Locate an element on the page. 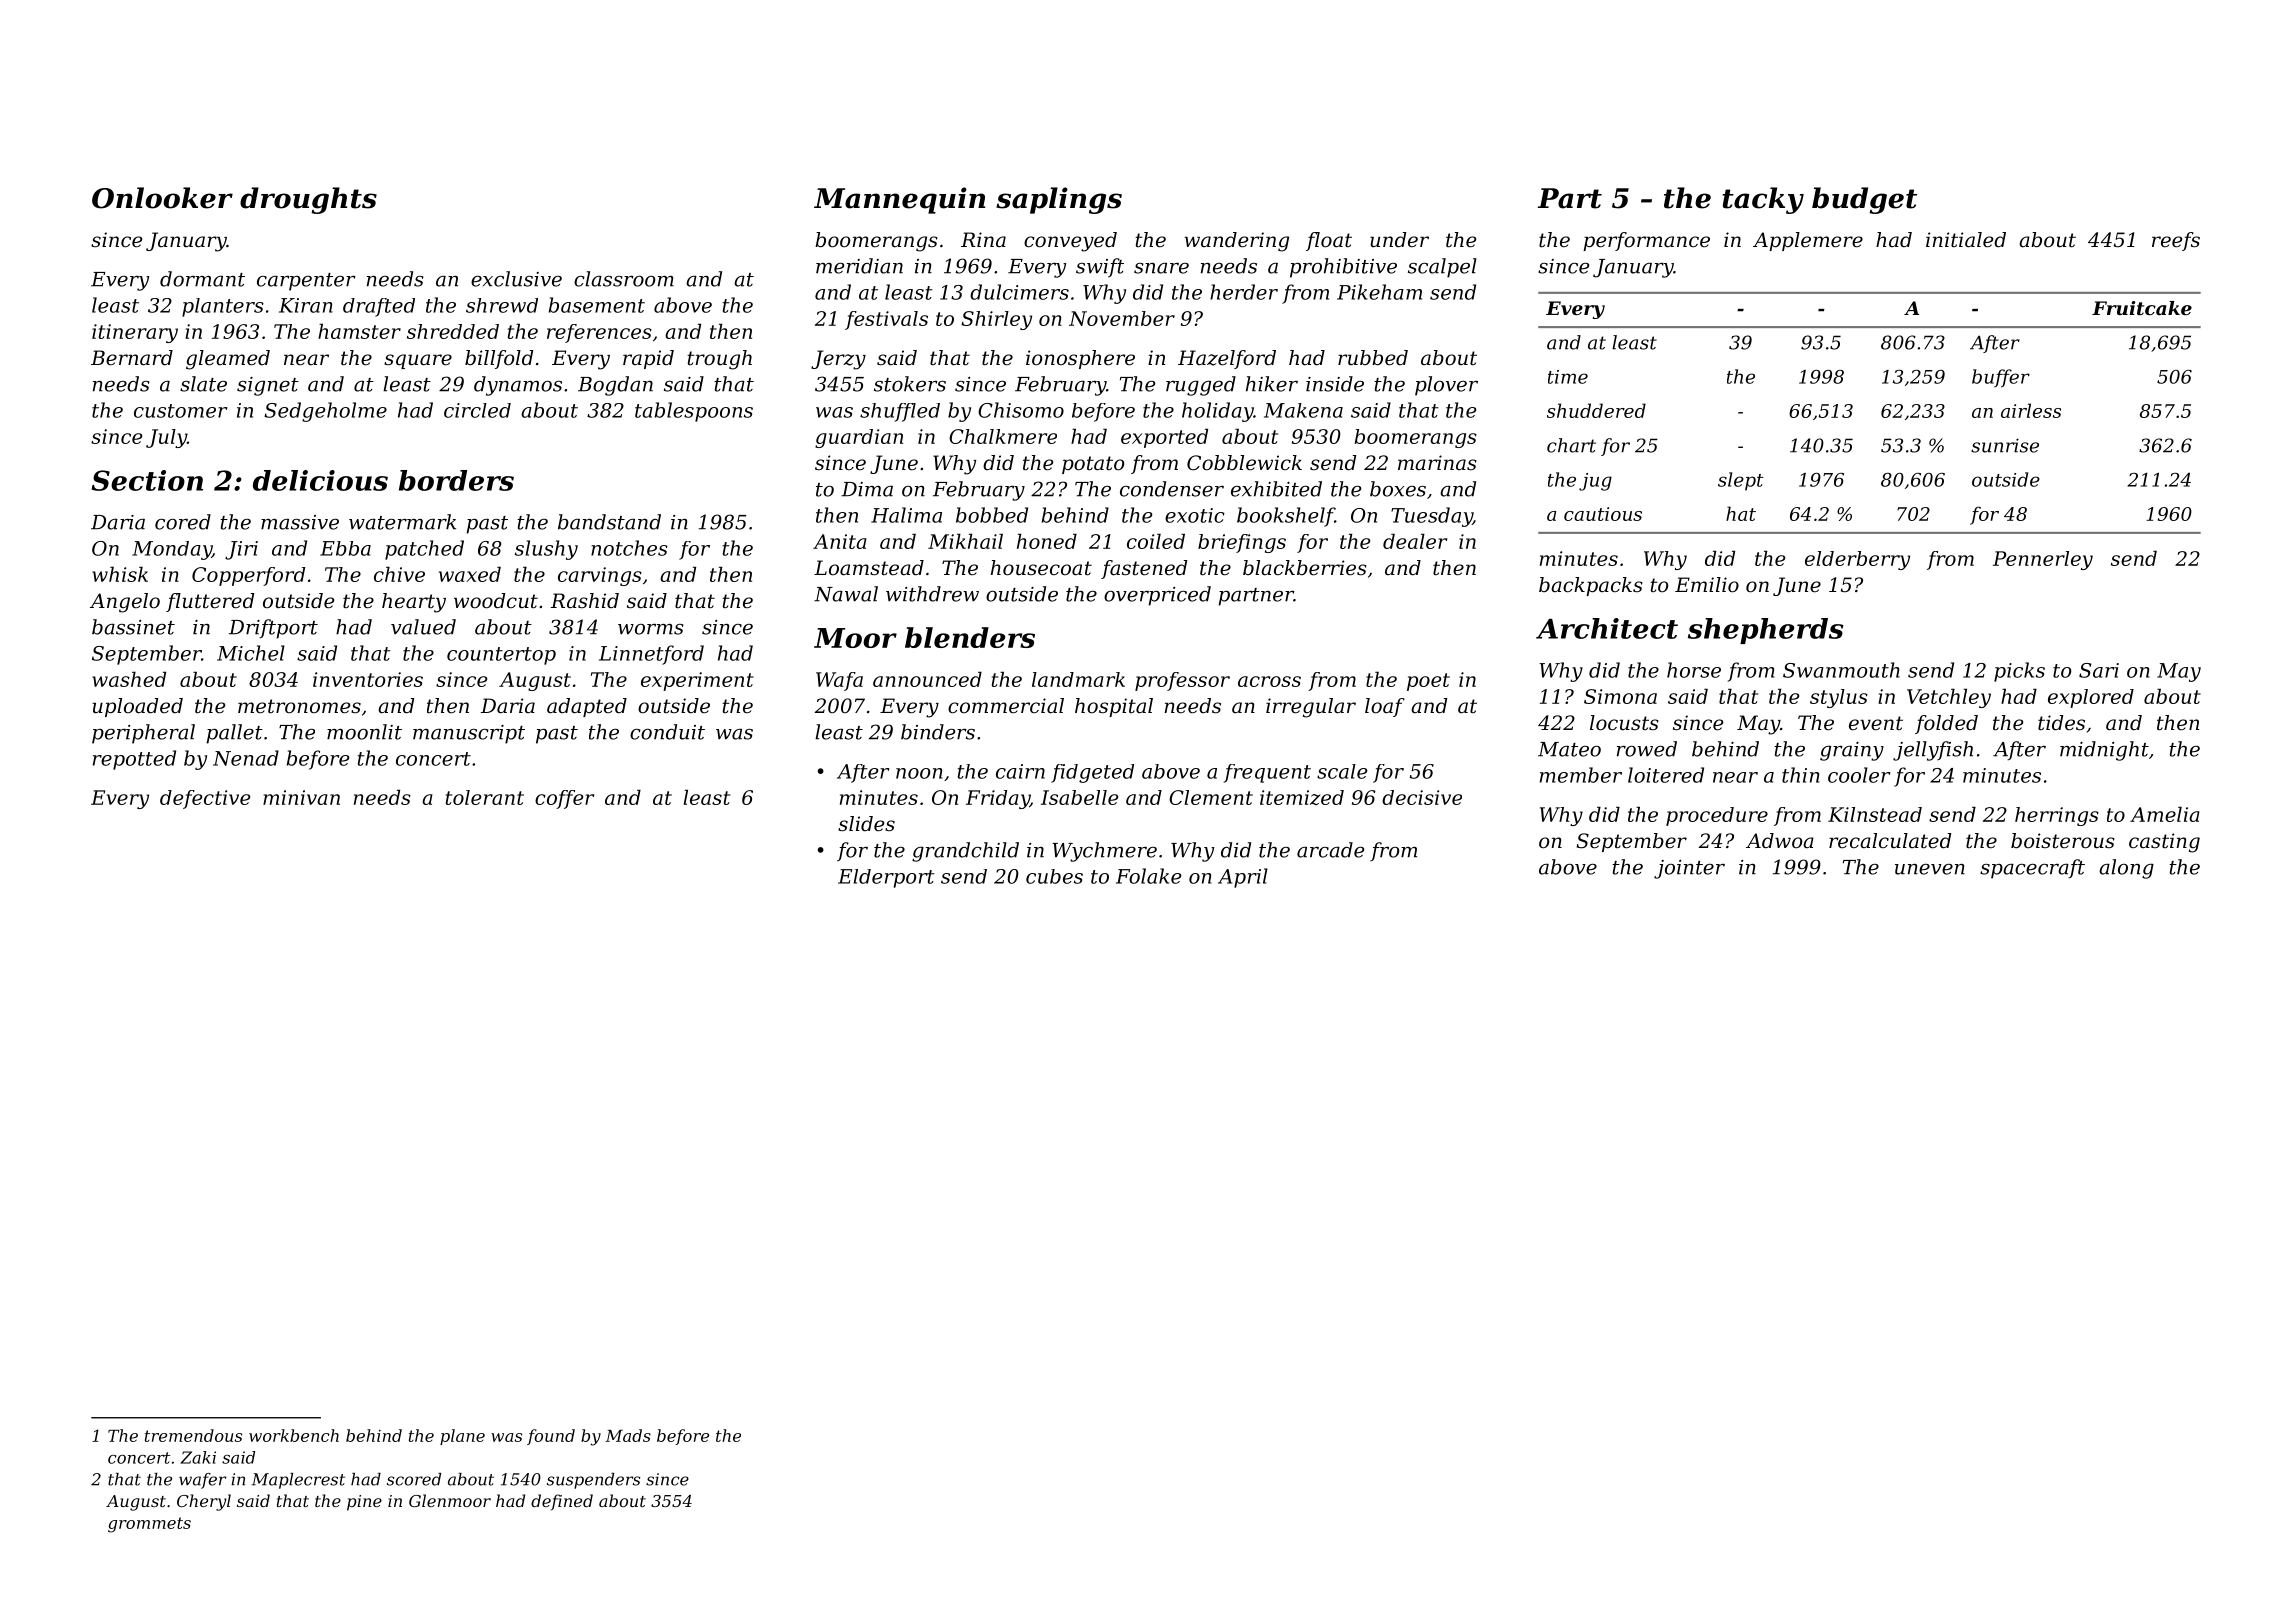  jointer is located at coordinates (1689, 869).
